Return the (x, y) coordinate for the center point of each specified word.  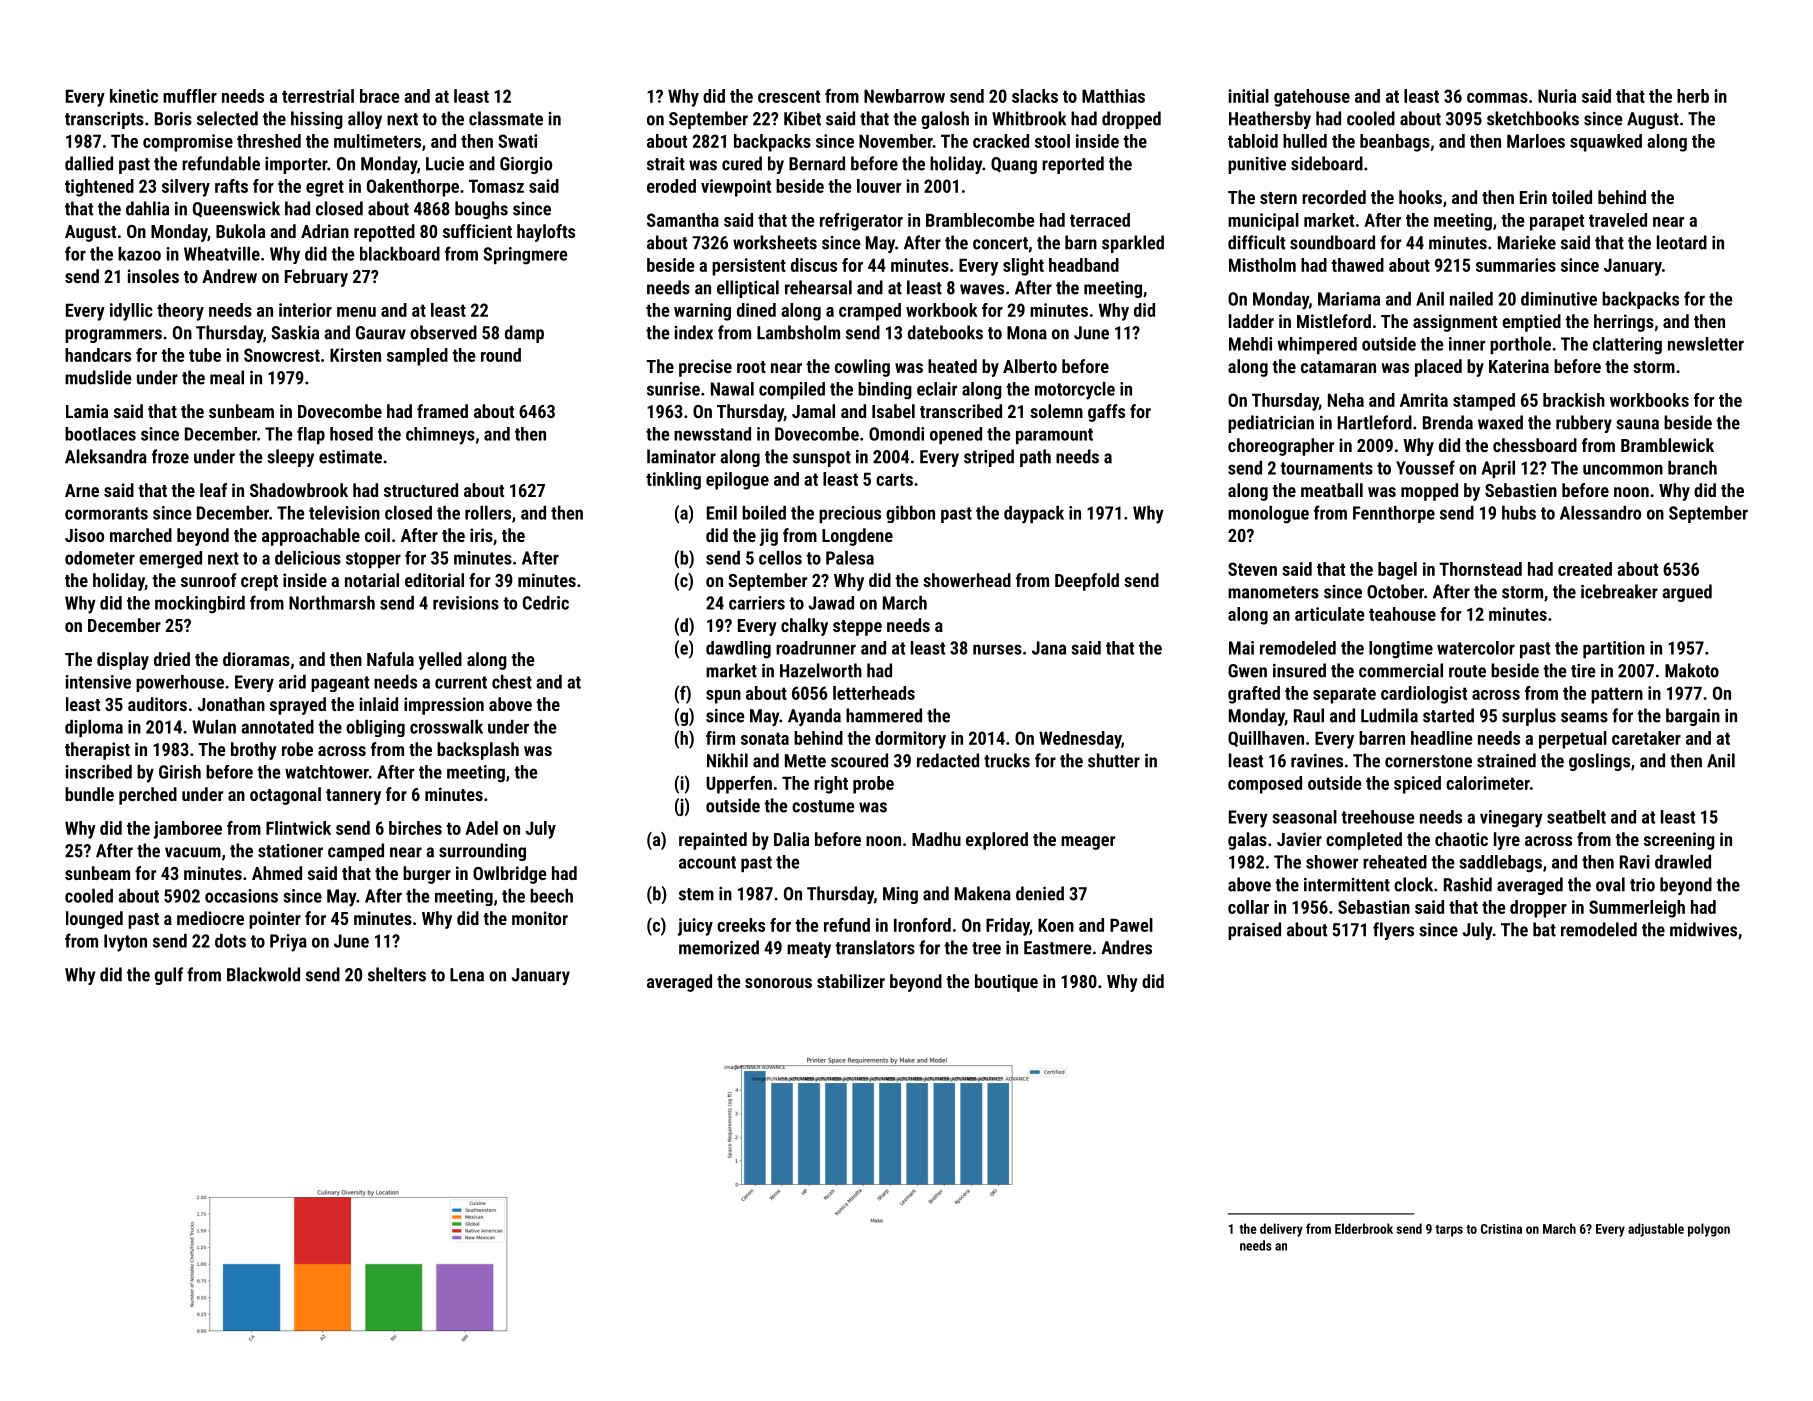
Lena (467, 975)
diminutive (1559, 299)
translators (875, 947)
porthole (1520, 345)
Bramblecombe (980, 220)
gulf (169, 976)
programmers (113, 336)
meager (1088, 843)
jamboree (188, 830)
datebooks (945, 332)
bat (1544, 929)
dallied (89, 163)
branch (1692, 468)
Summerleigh (1637, 909)
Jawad (831, 603)
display (123, 661)
